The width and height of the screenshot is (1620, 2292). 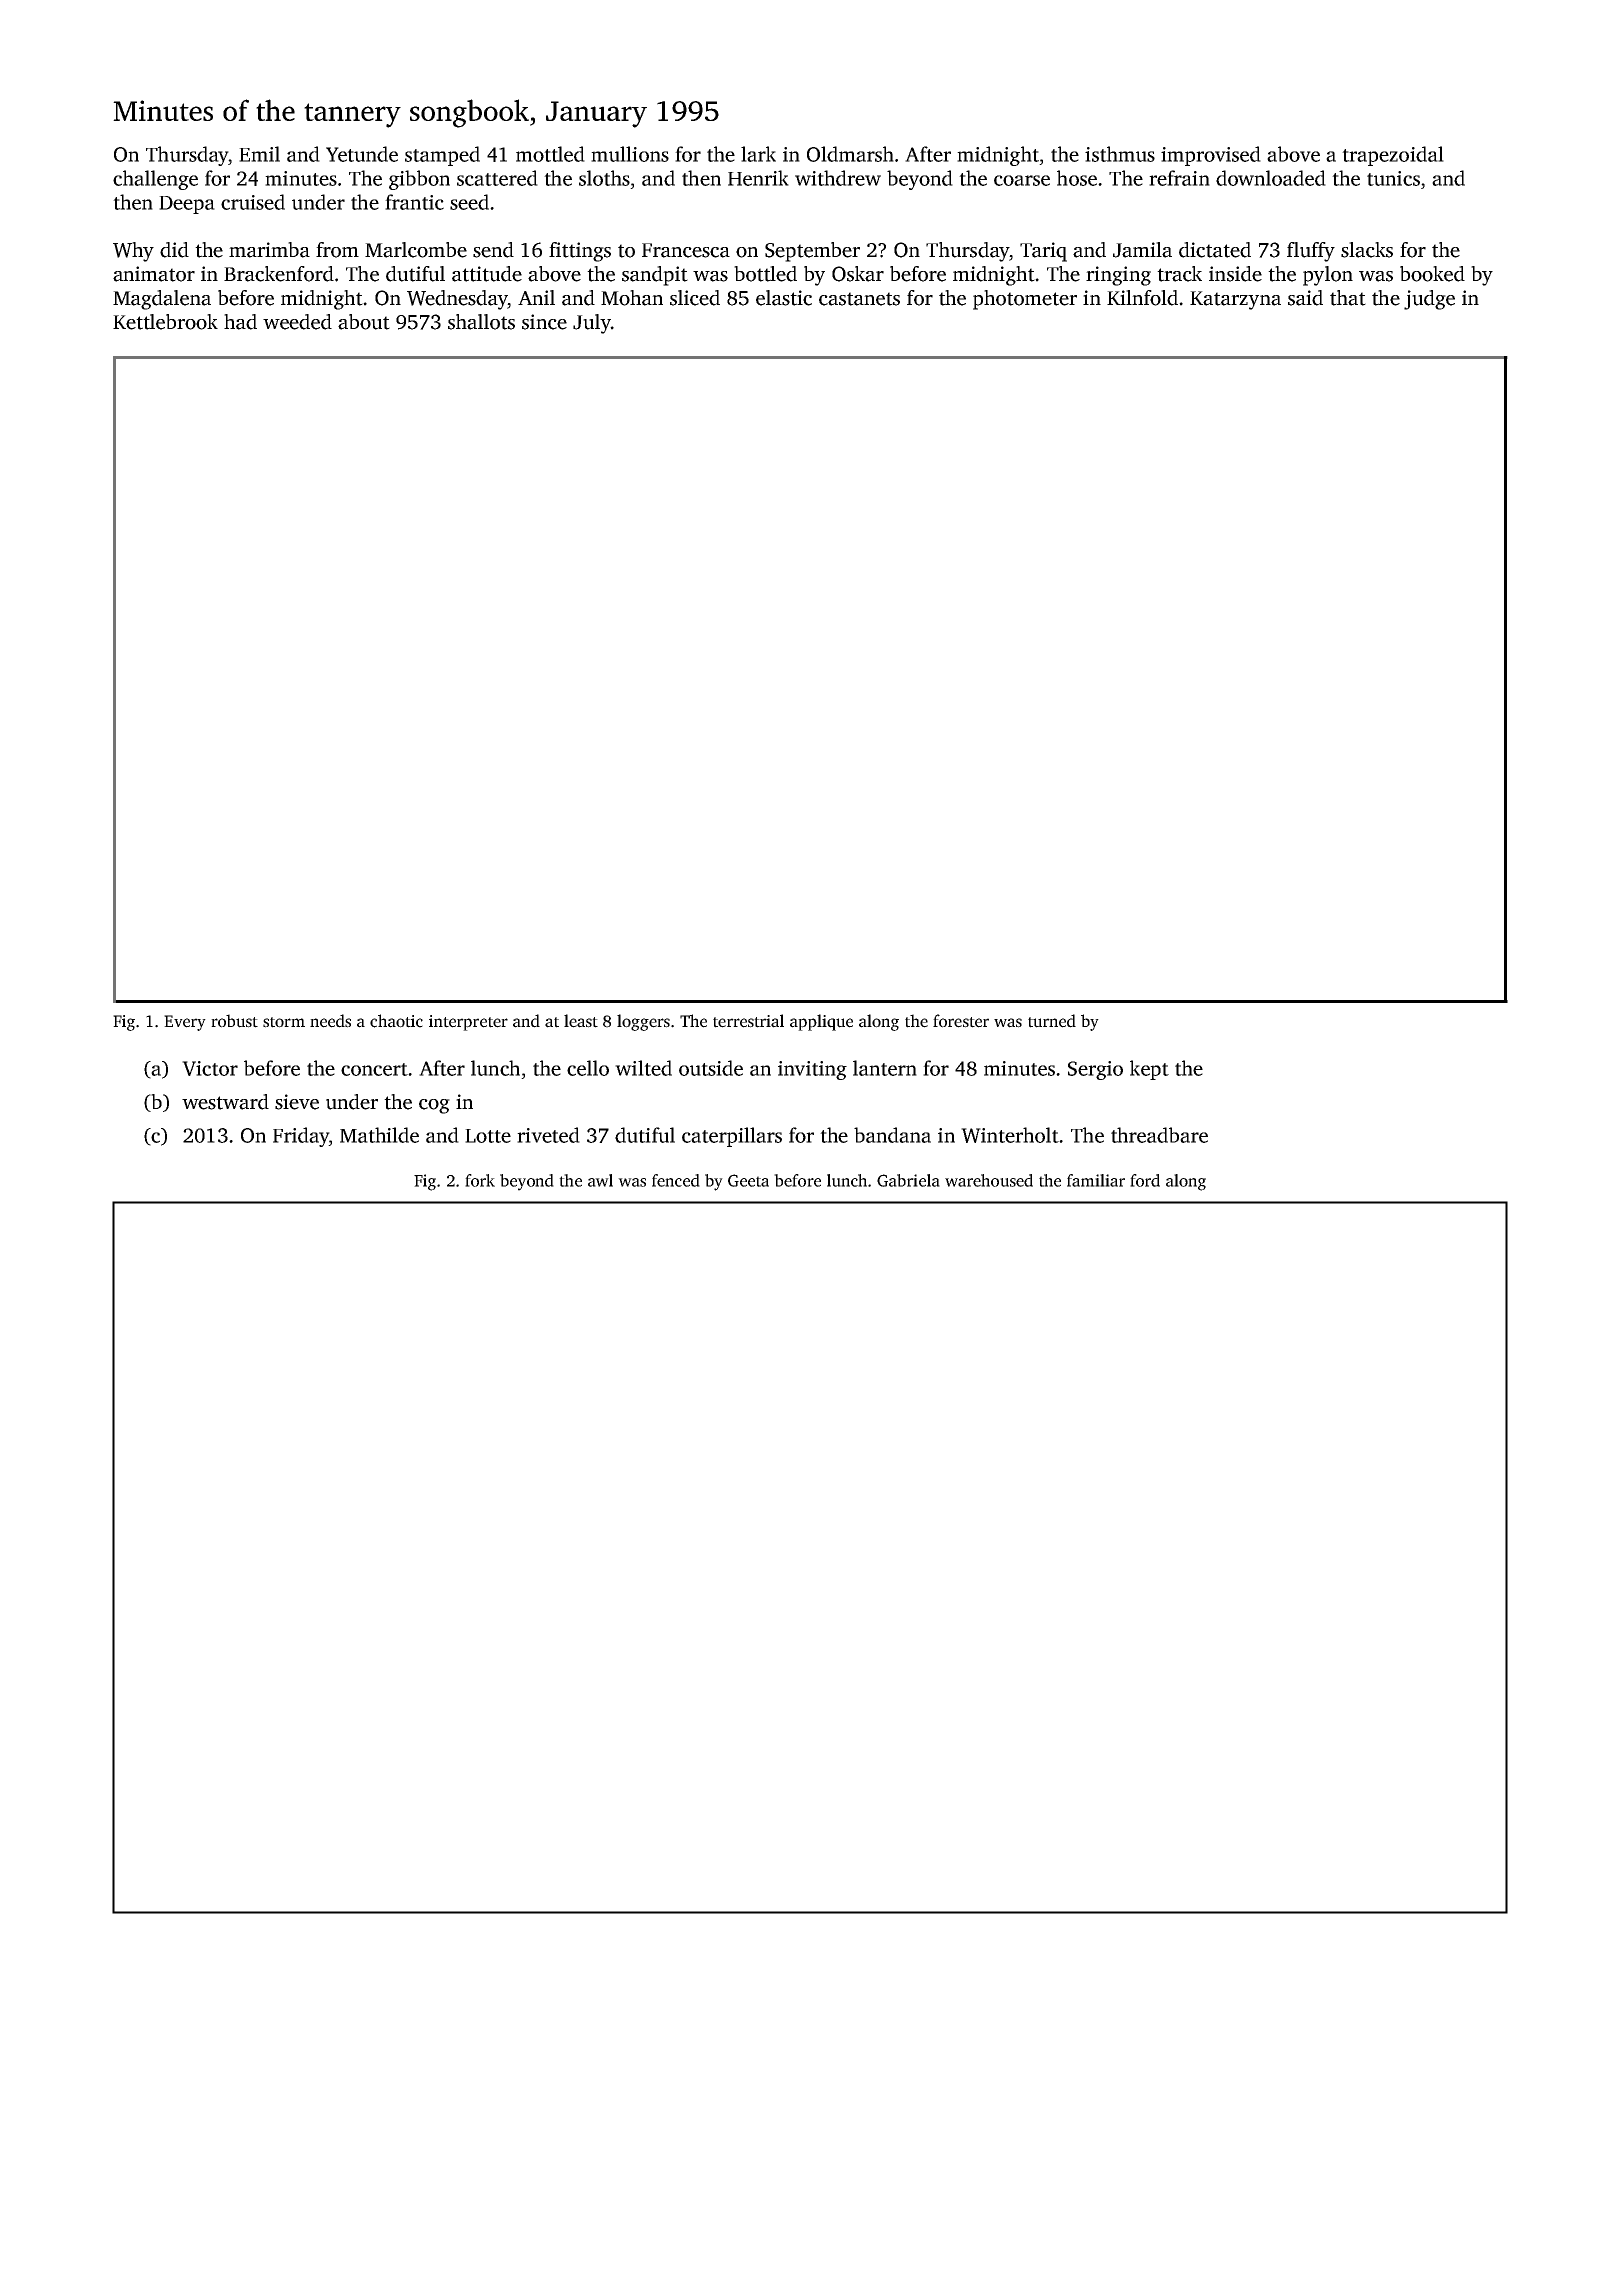 What do you see at coordinates (1215, 250) in the screenshot?
I see `dictated` at bounding box center [1215, 250].
